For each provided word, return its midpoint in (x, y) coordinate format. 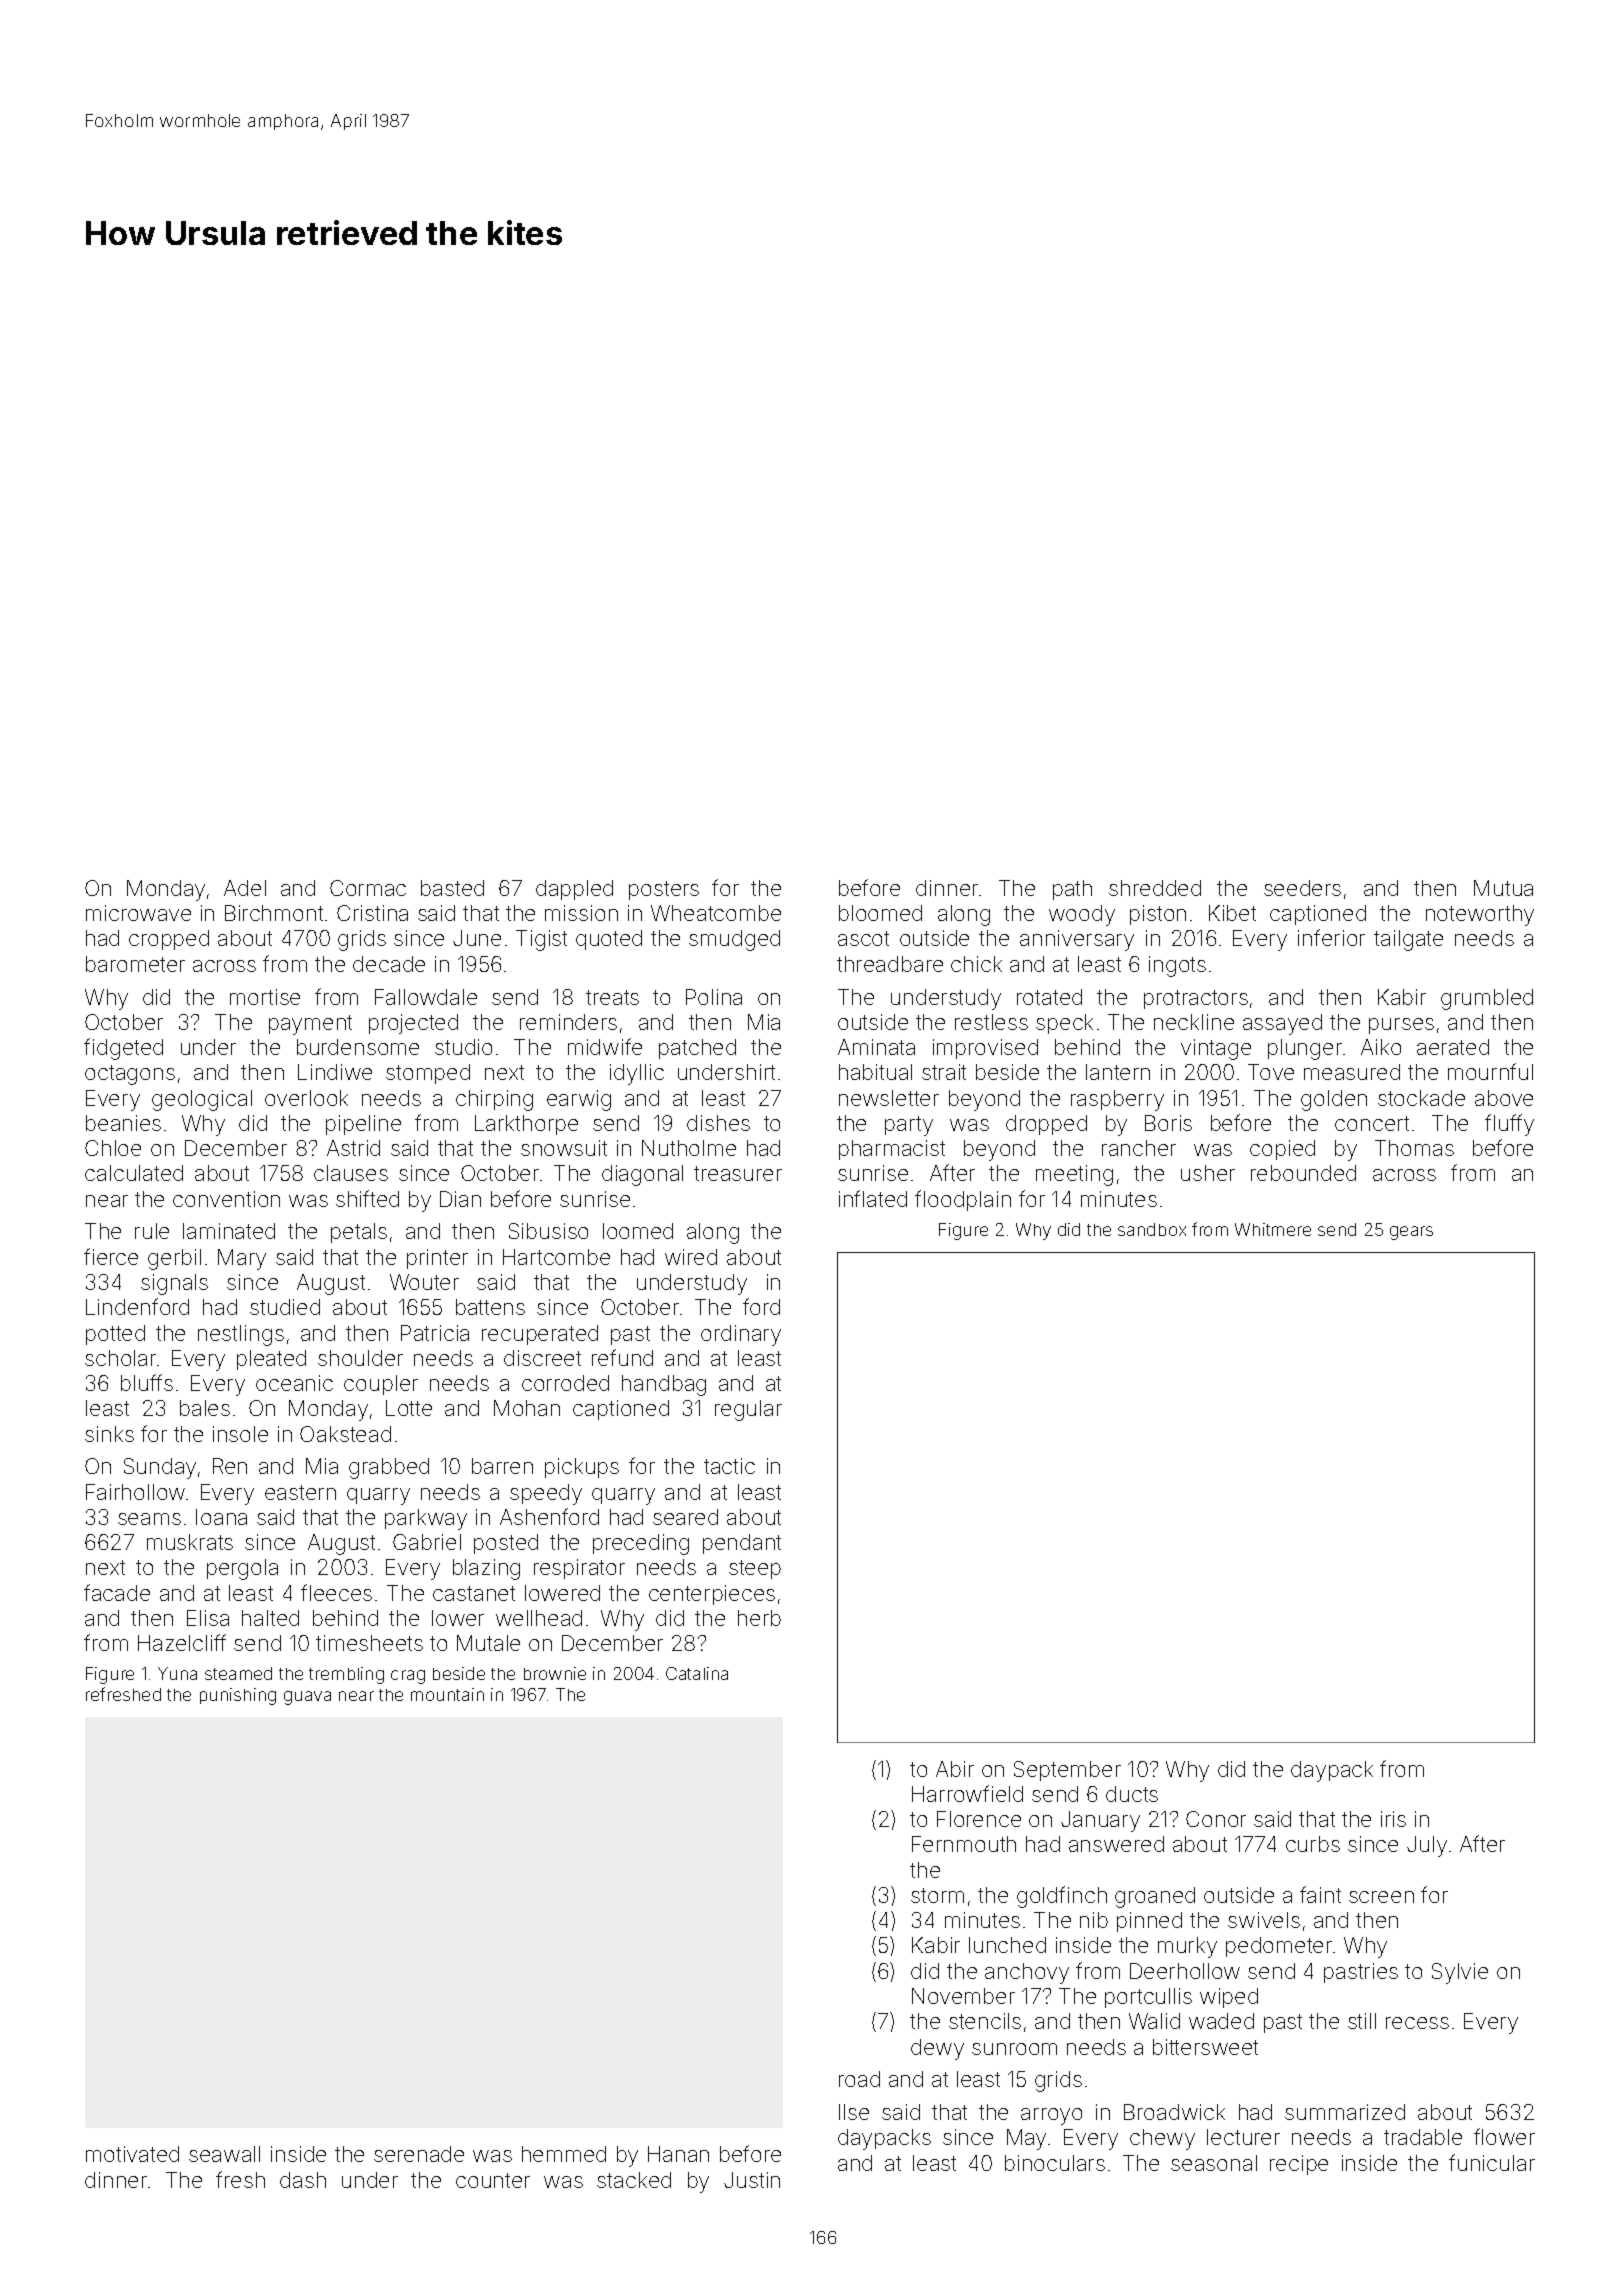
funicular (1492, 2162)
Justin (752, 2180)
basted (452, 888)
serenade (419, 2154)
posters (664, 890)
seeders (1302, 888)
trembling (346, 1675)
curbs (1313, 1844)
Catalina (697, 1673)
